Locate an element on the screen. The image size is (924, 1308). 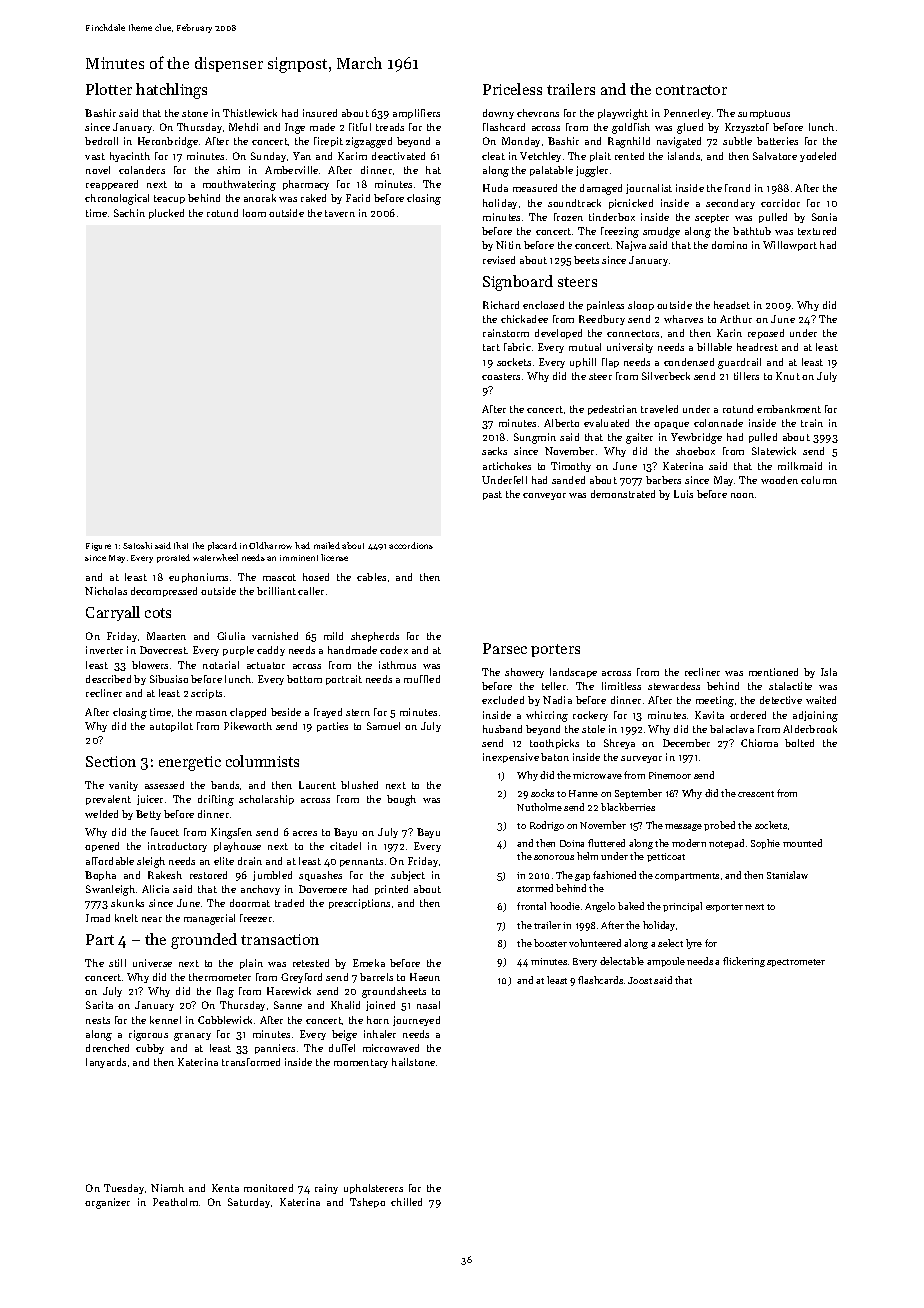
granary is located at coordinates (192, 1037).
